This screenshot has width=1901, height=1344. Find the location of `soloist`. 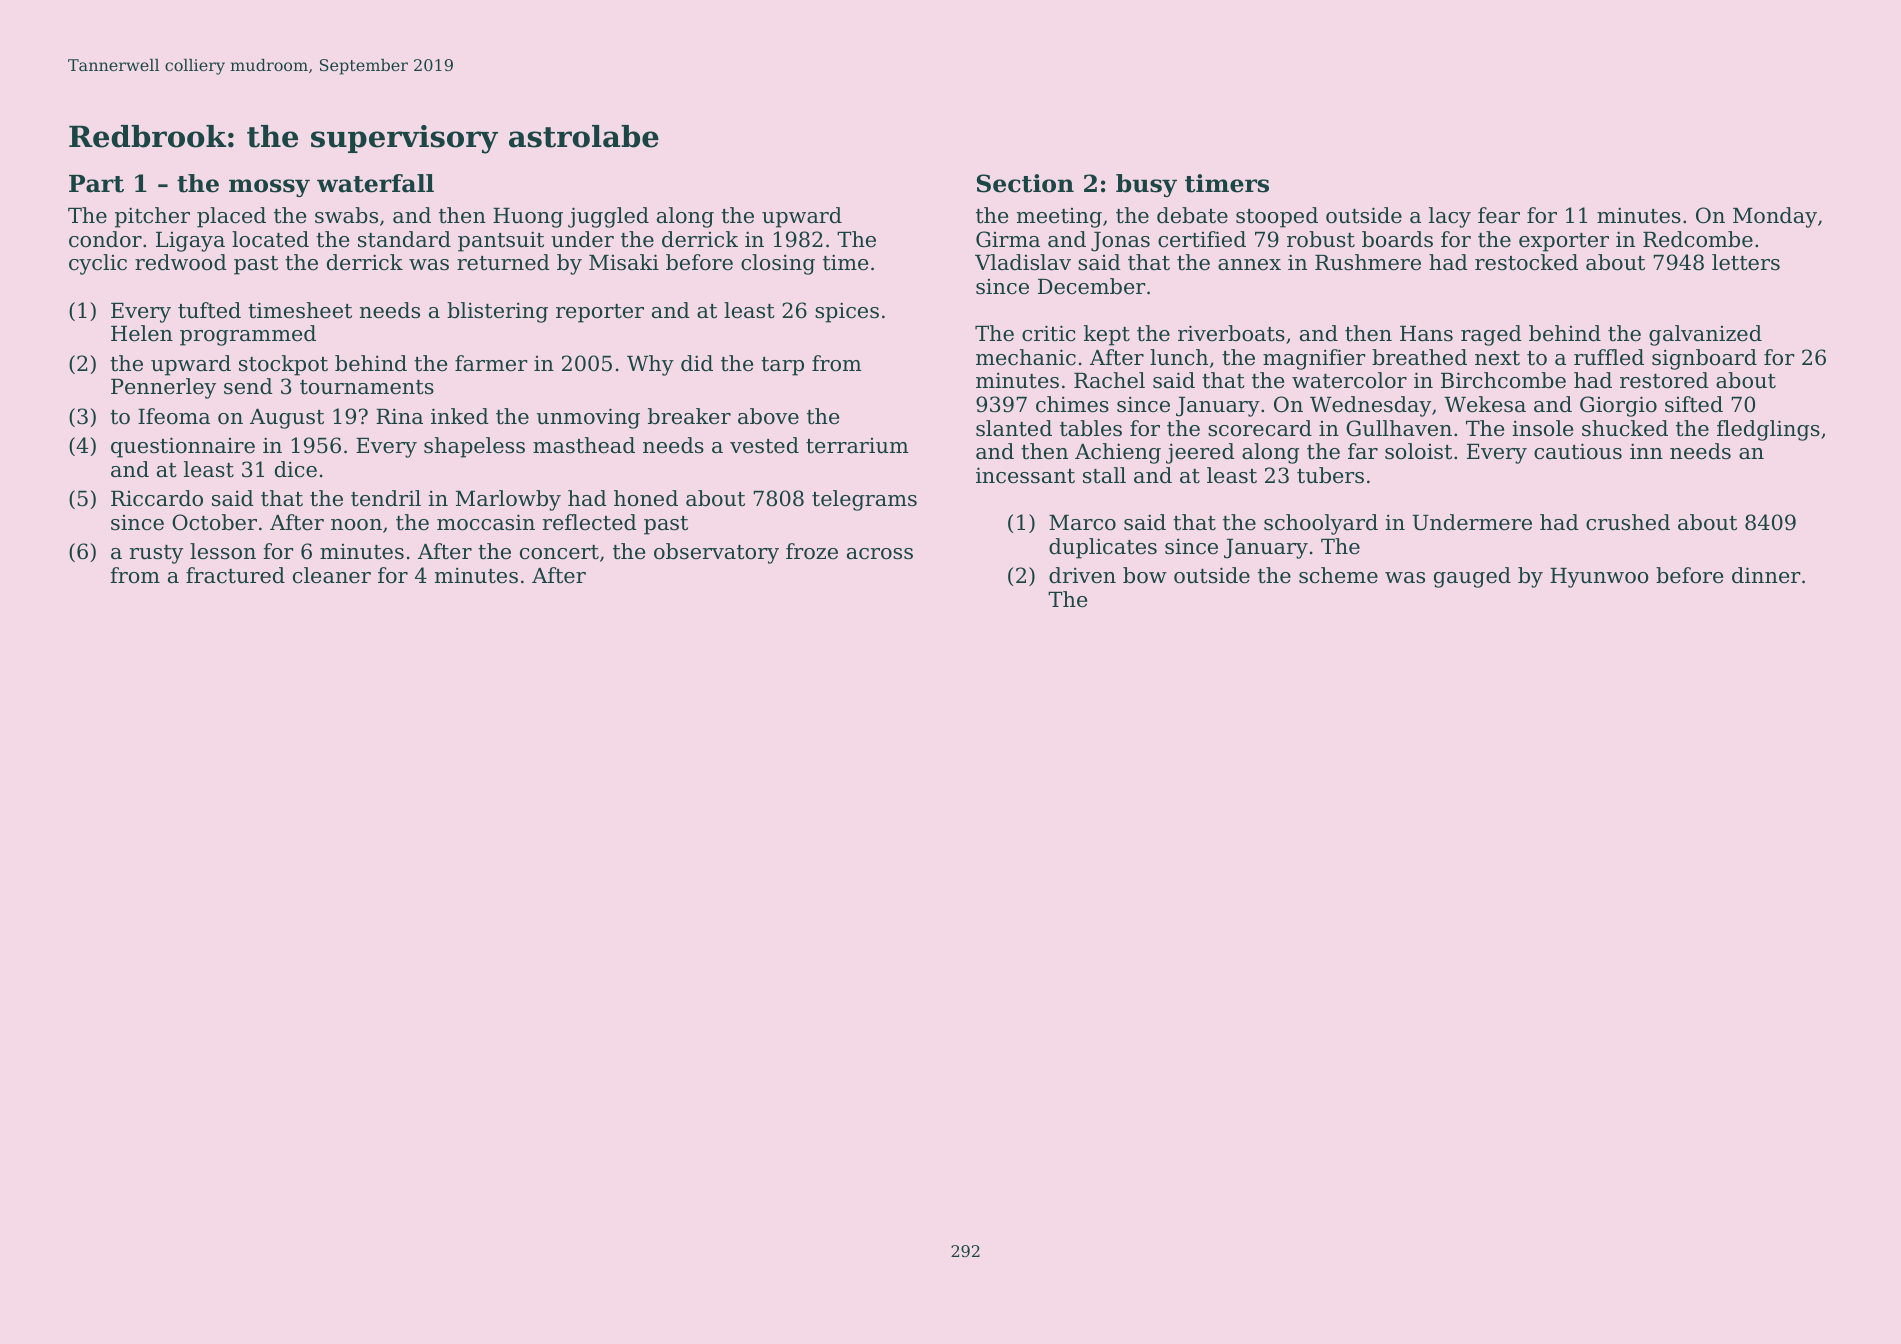

soloist is located at coordinates (1418, 451).
